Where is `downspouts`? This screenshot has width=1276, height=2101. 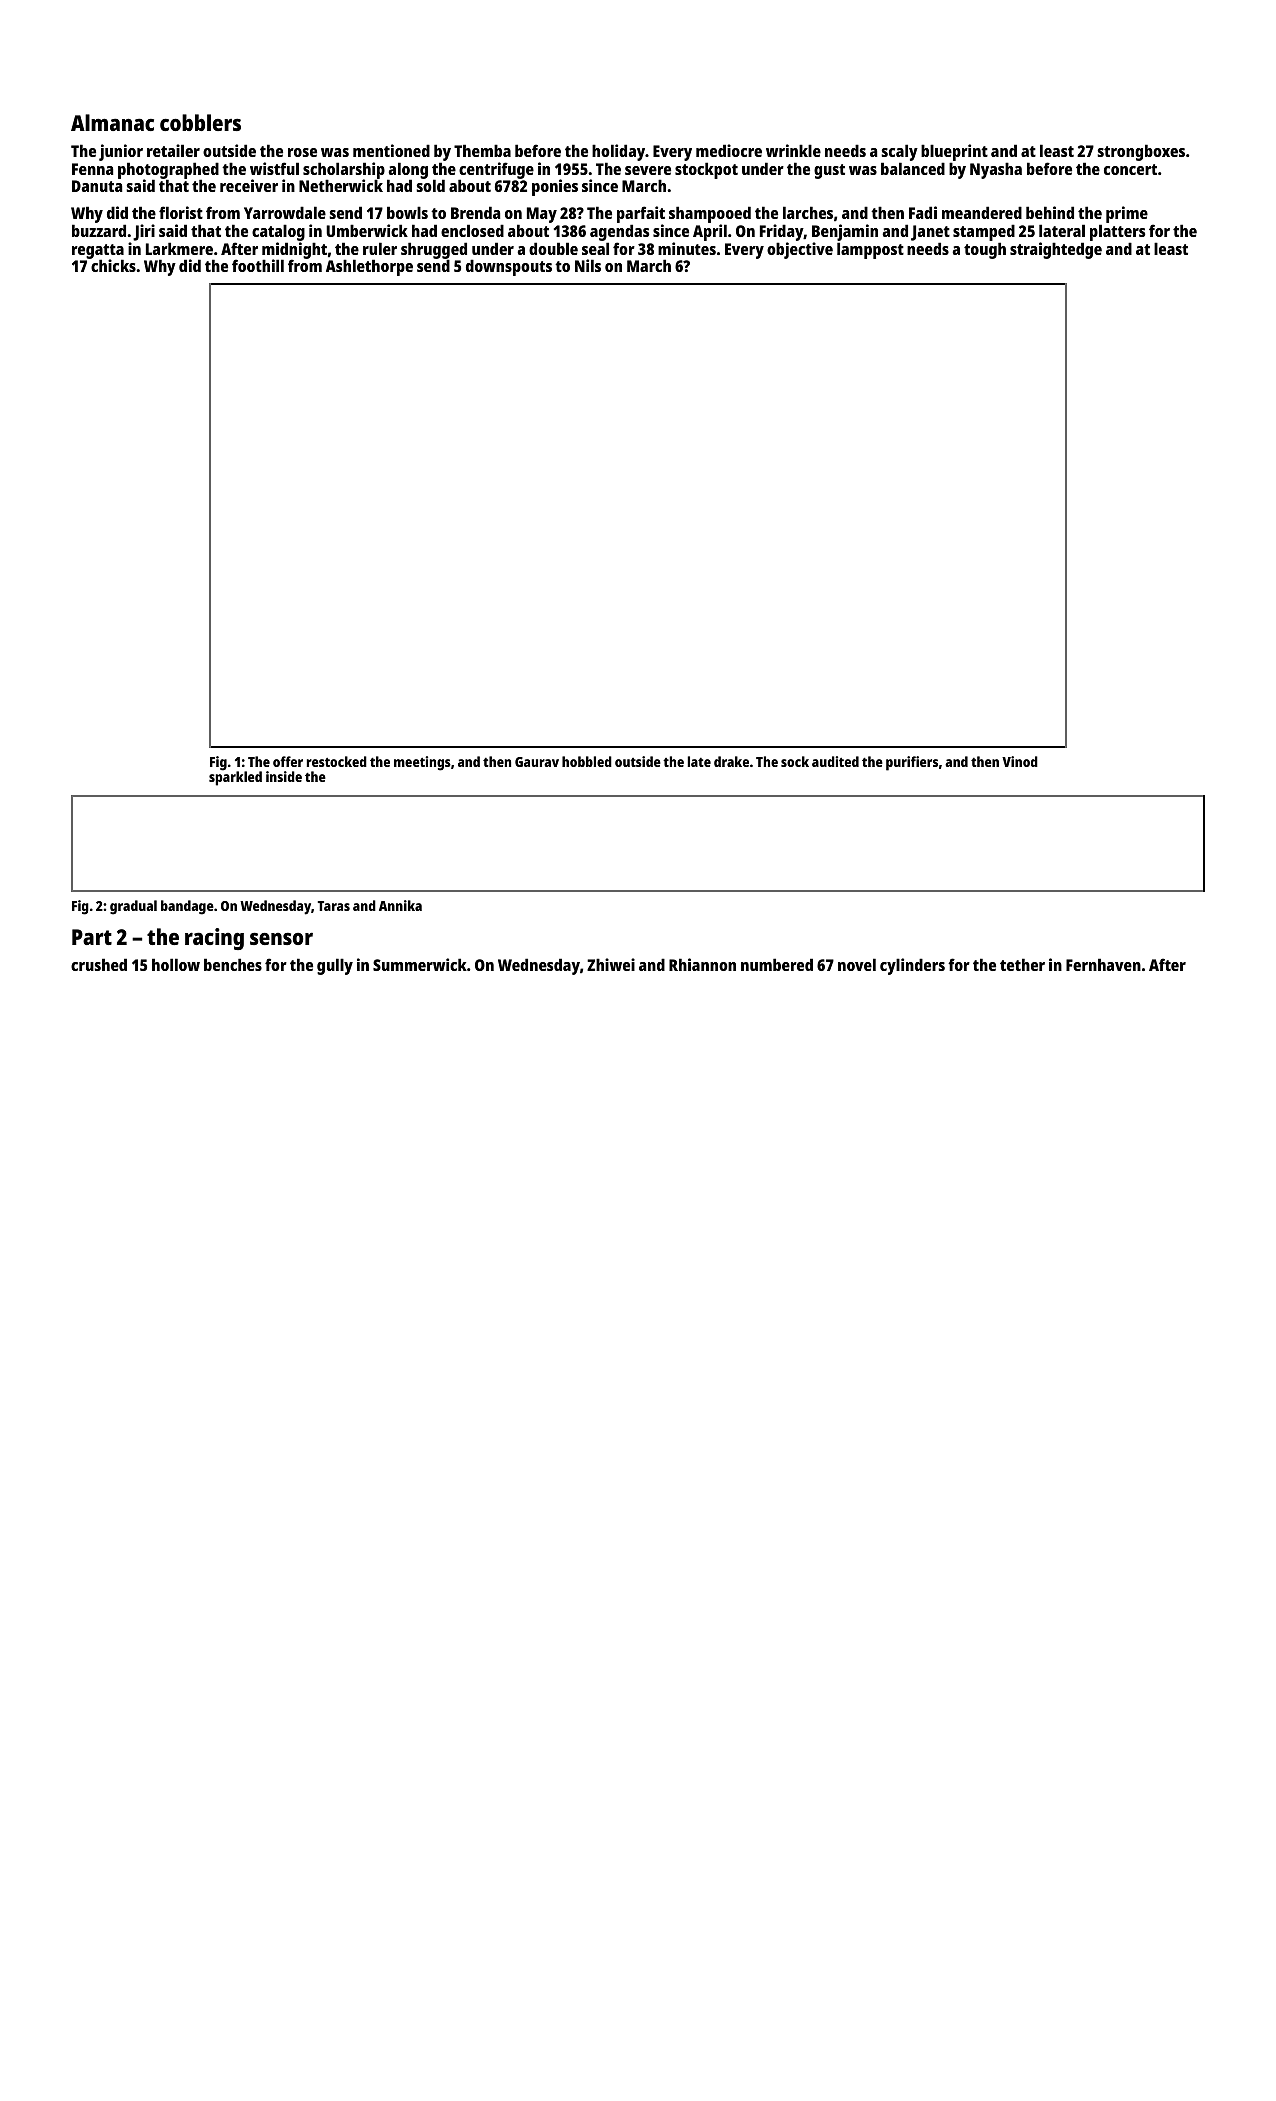
downspouts is located at coordinates (509, 267).
